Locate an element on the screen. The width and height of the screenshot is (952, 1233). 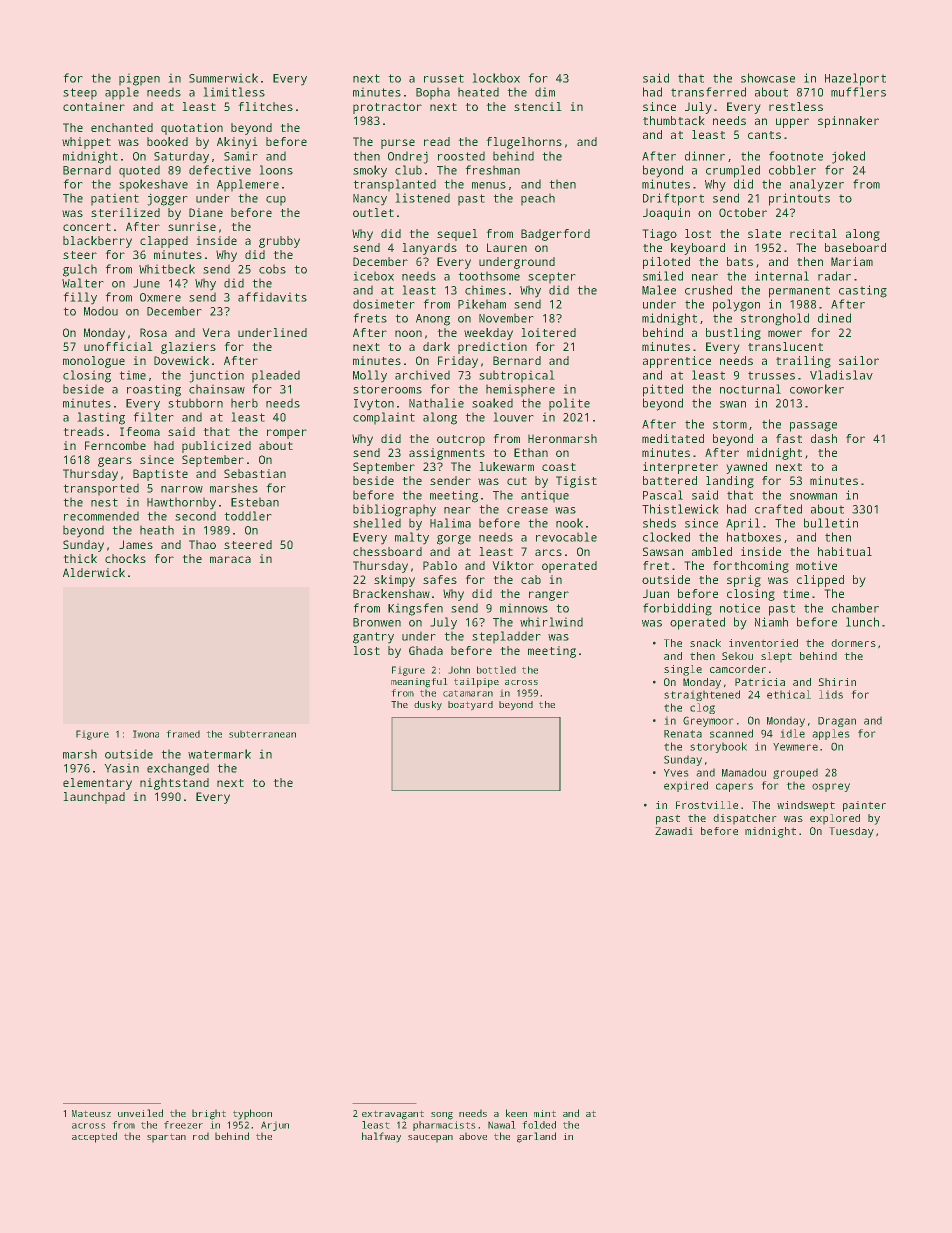
garland is located at coordinates (536, 1137).
